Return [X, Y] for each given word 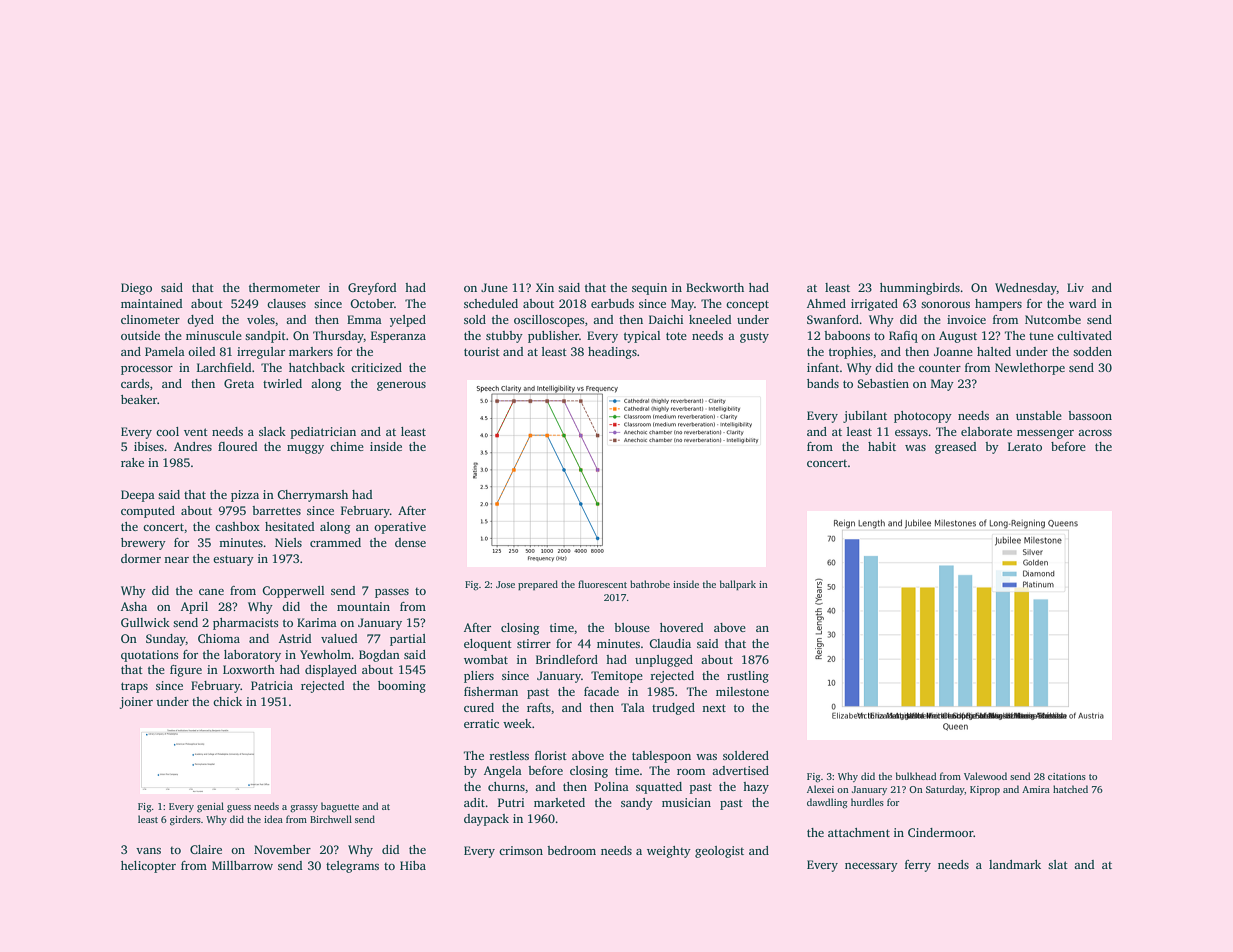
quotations [150, 656]
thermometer [284, 287]
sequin [649, 289]
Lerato [1025, 446]
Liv [1075, 287]
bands [823, 383]
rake [132, 462]
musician [686, 802]
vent [196, 432]
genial [210, 807]
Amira [1036, 789]
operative [400, 528]
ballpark [738, 585]
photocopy [923, 417]
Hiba [413, 865]
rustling [748, 677]
